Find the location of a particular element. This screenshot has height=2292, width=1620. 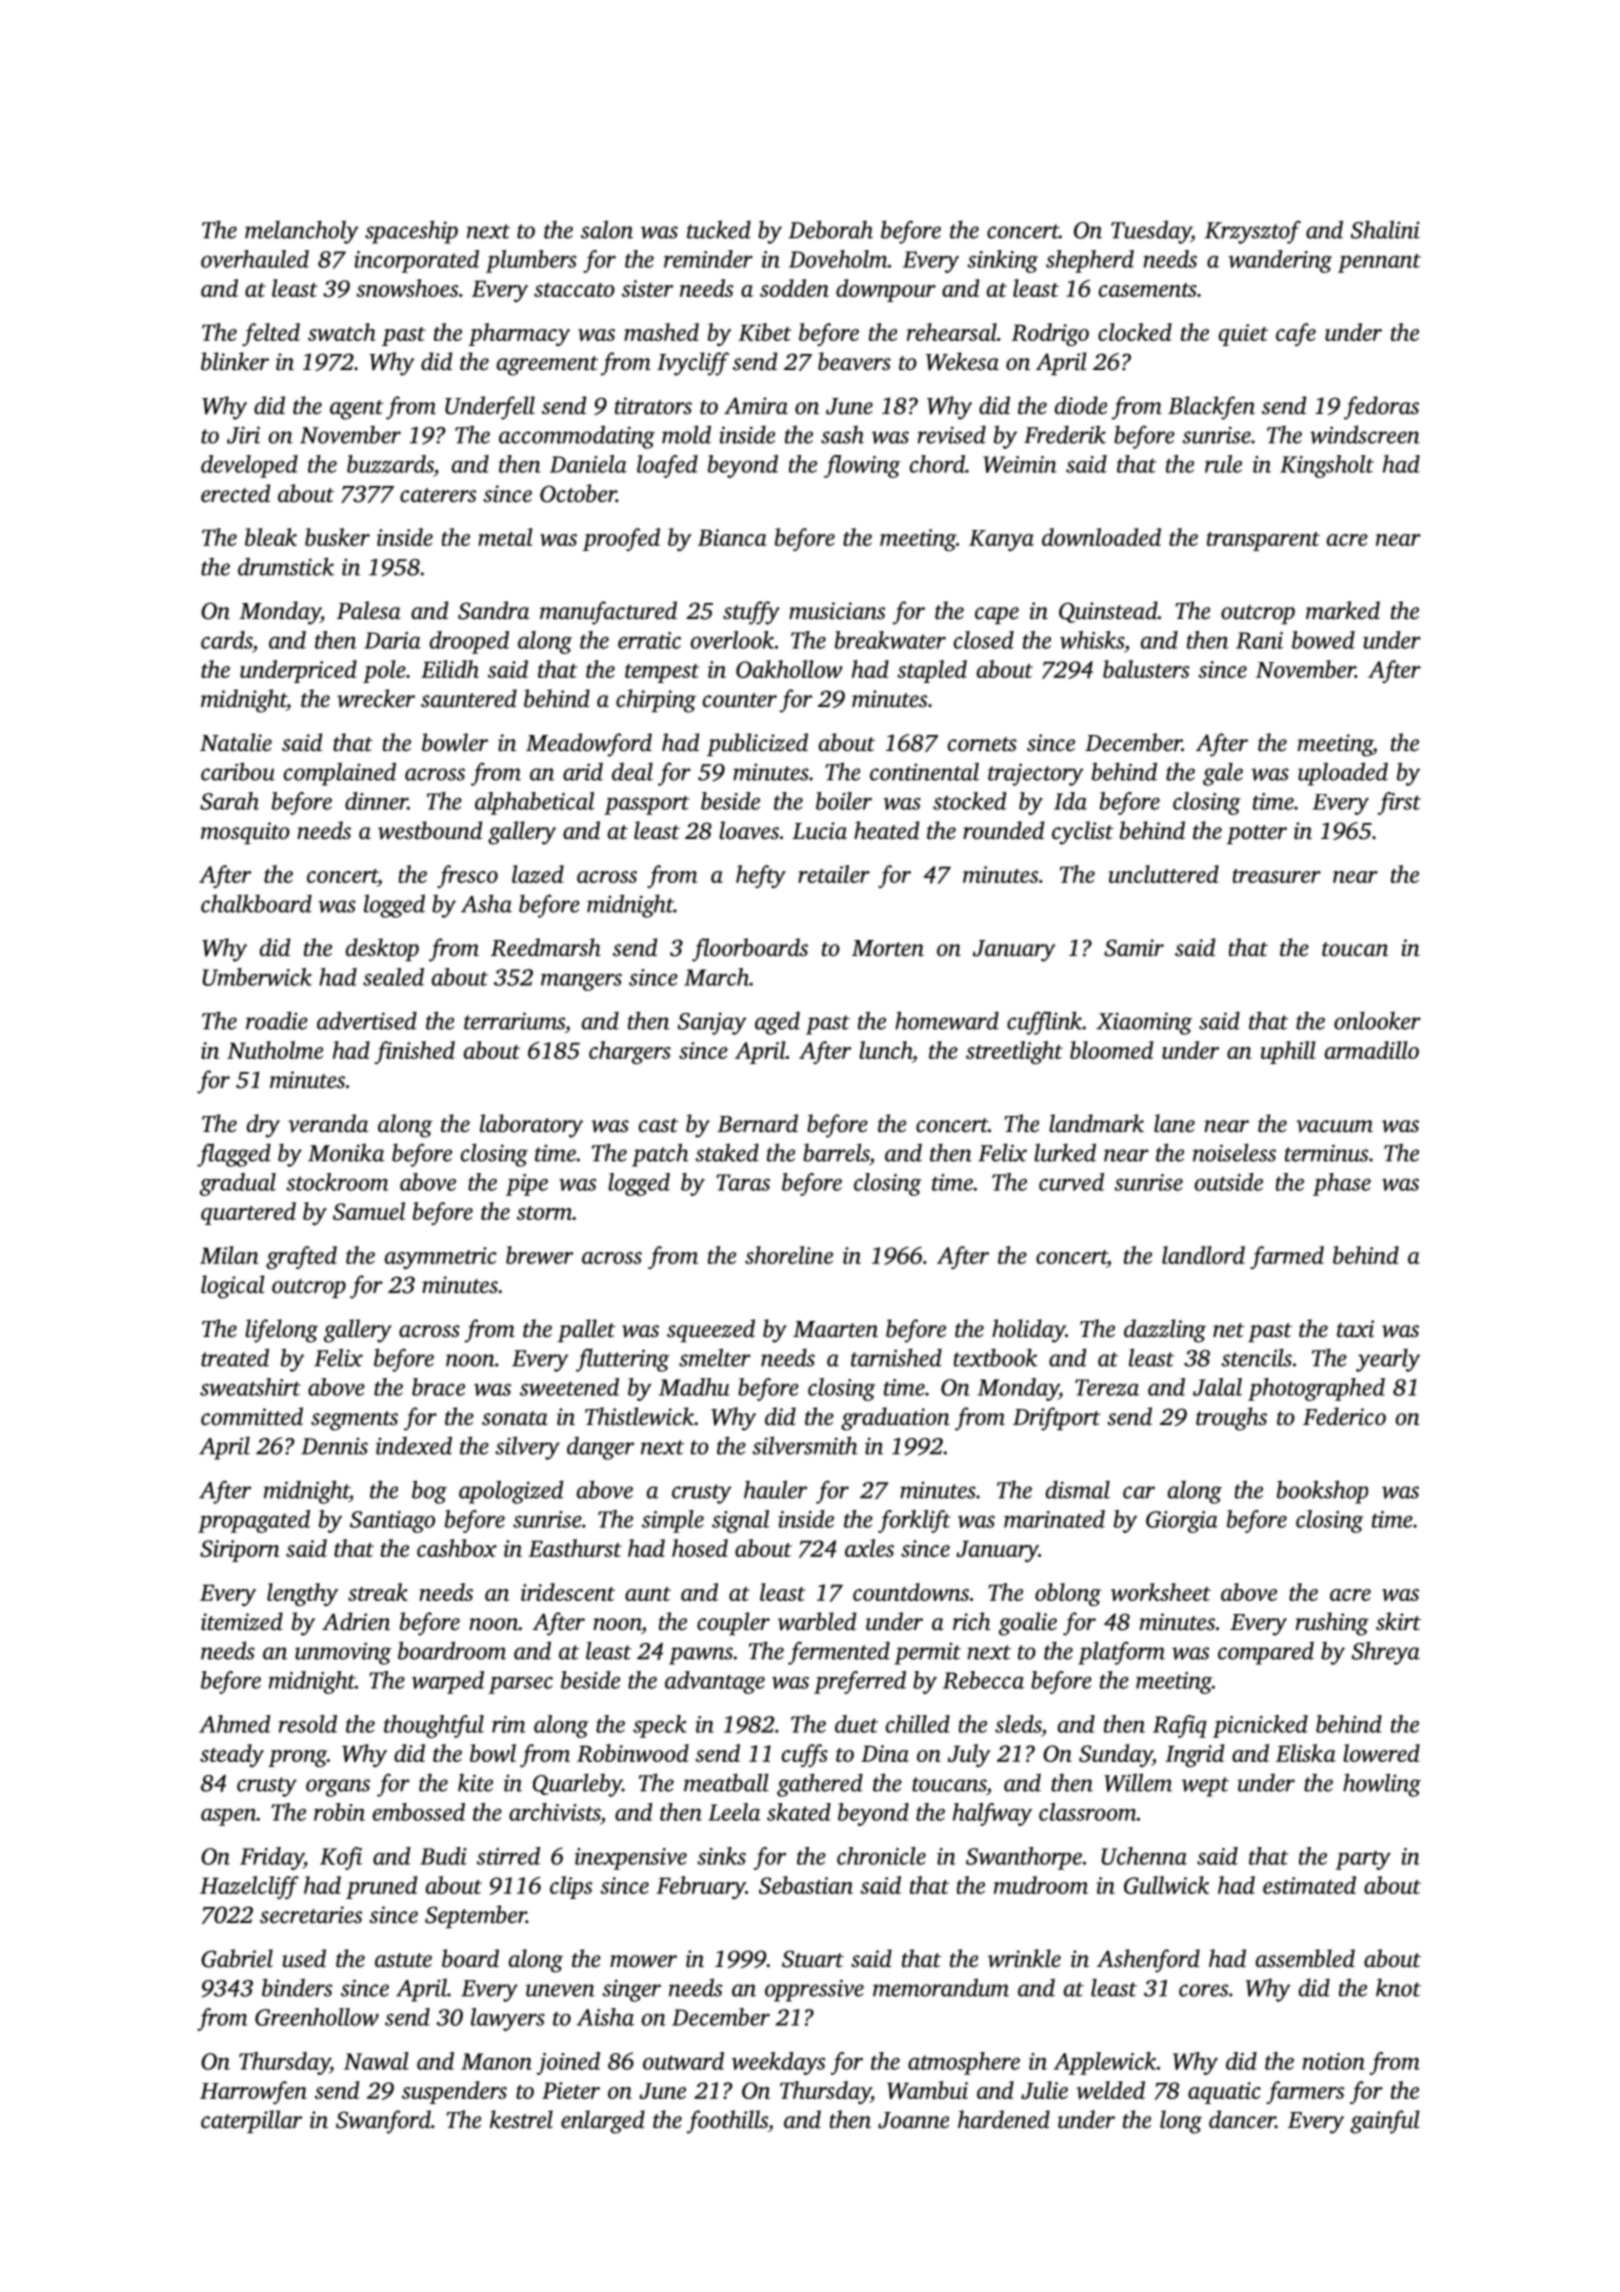

musicians is located at coordinates (837, 611).
